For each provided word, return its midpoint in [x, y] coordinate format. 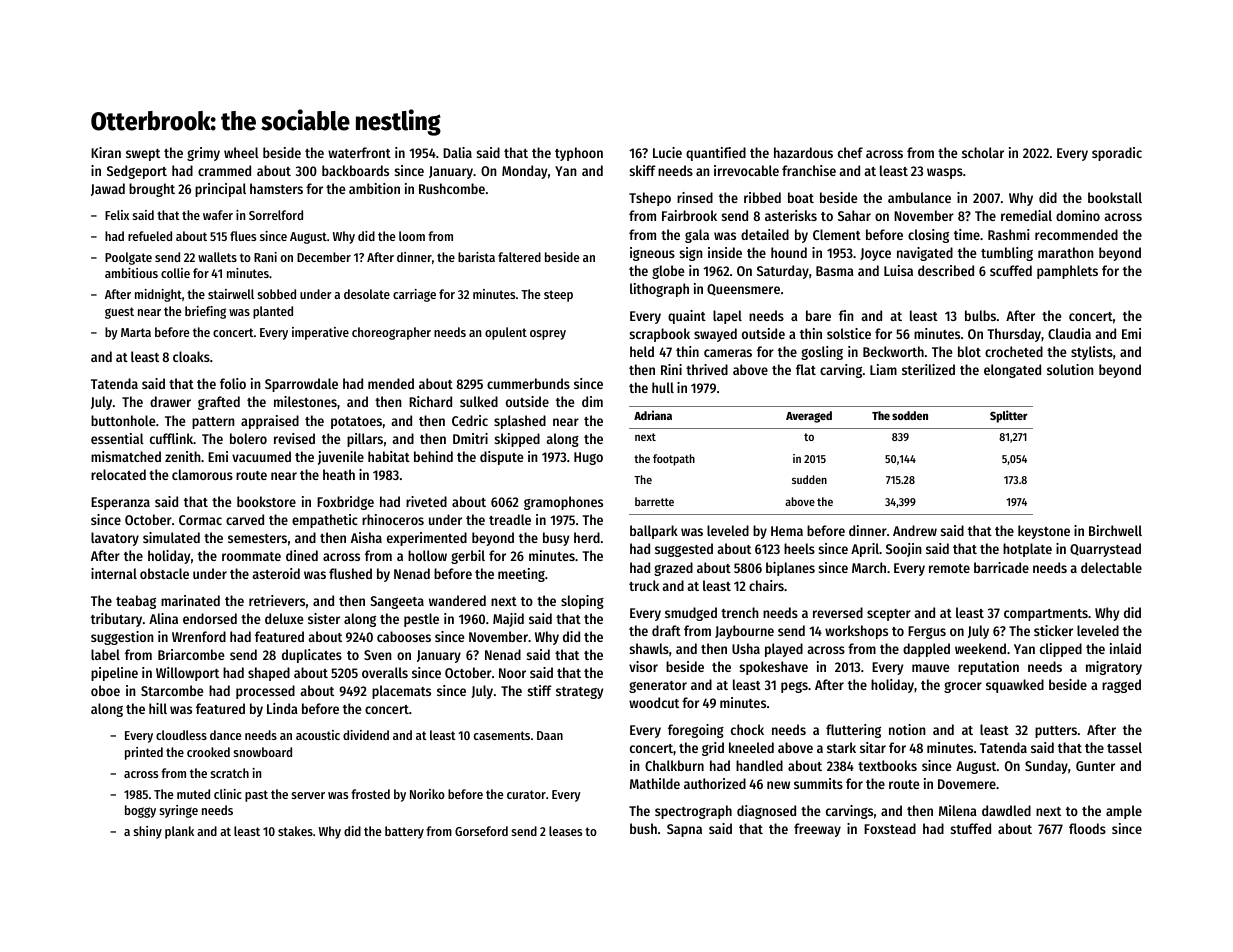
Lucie [667, 152]
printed [144, 753]
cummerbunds [528, 383]
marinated [190, 600]
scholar [983, 152]
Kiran [106, 152]
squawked [1015, 686]
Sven [378, 655]
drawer [170, 401]
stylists [1092, 353]
